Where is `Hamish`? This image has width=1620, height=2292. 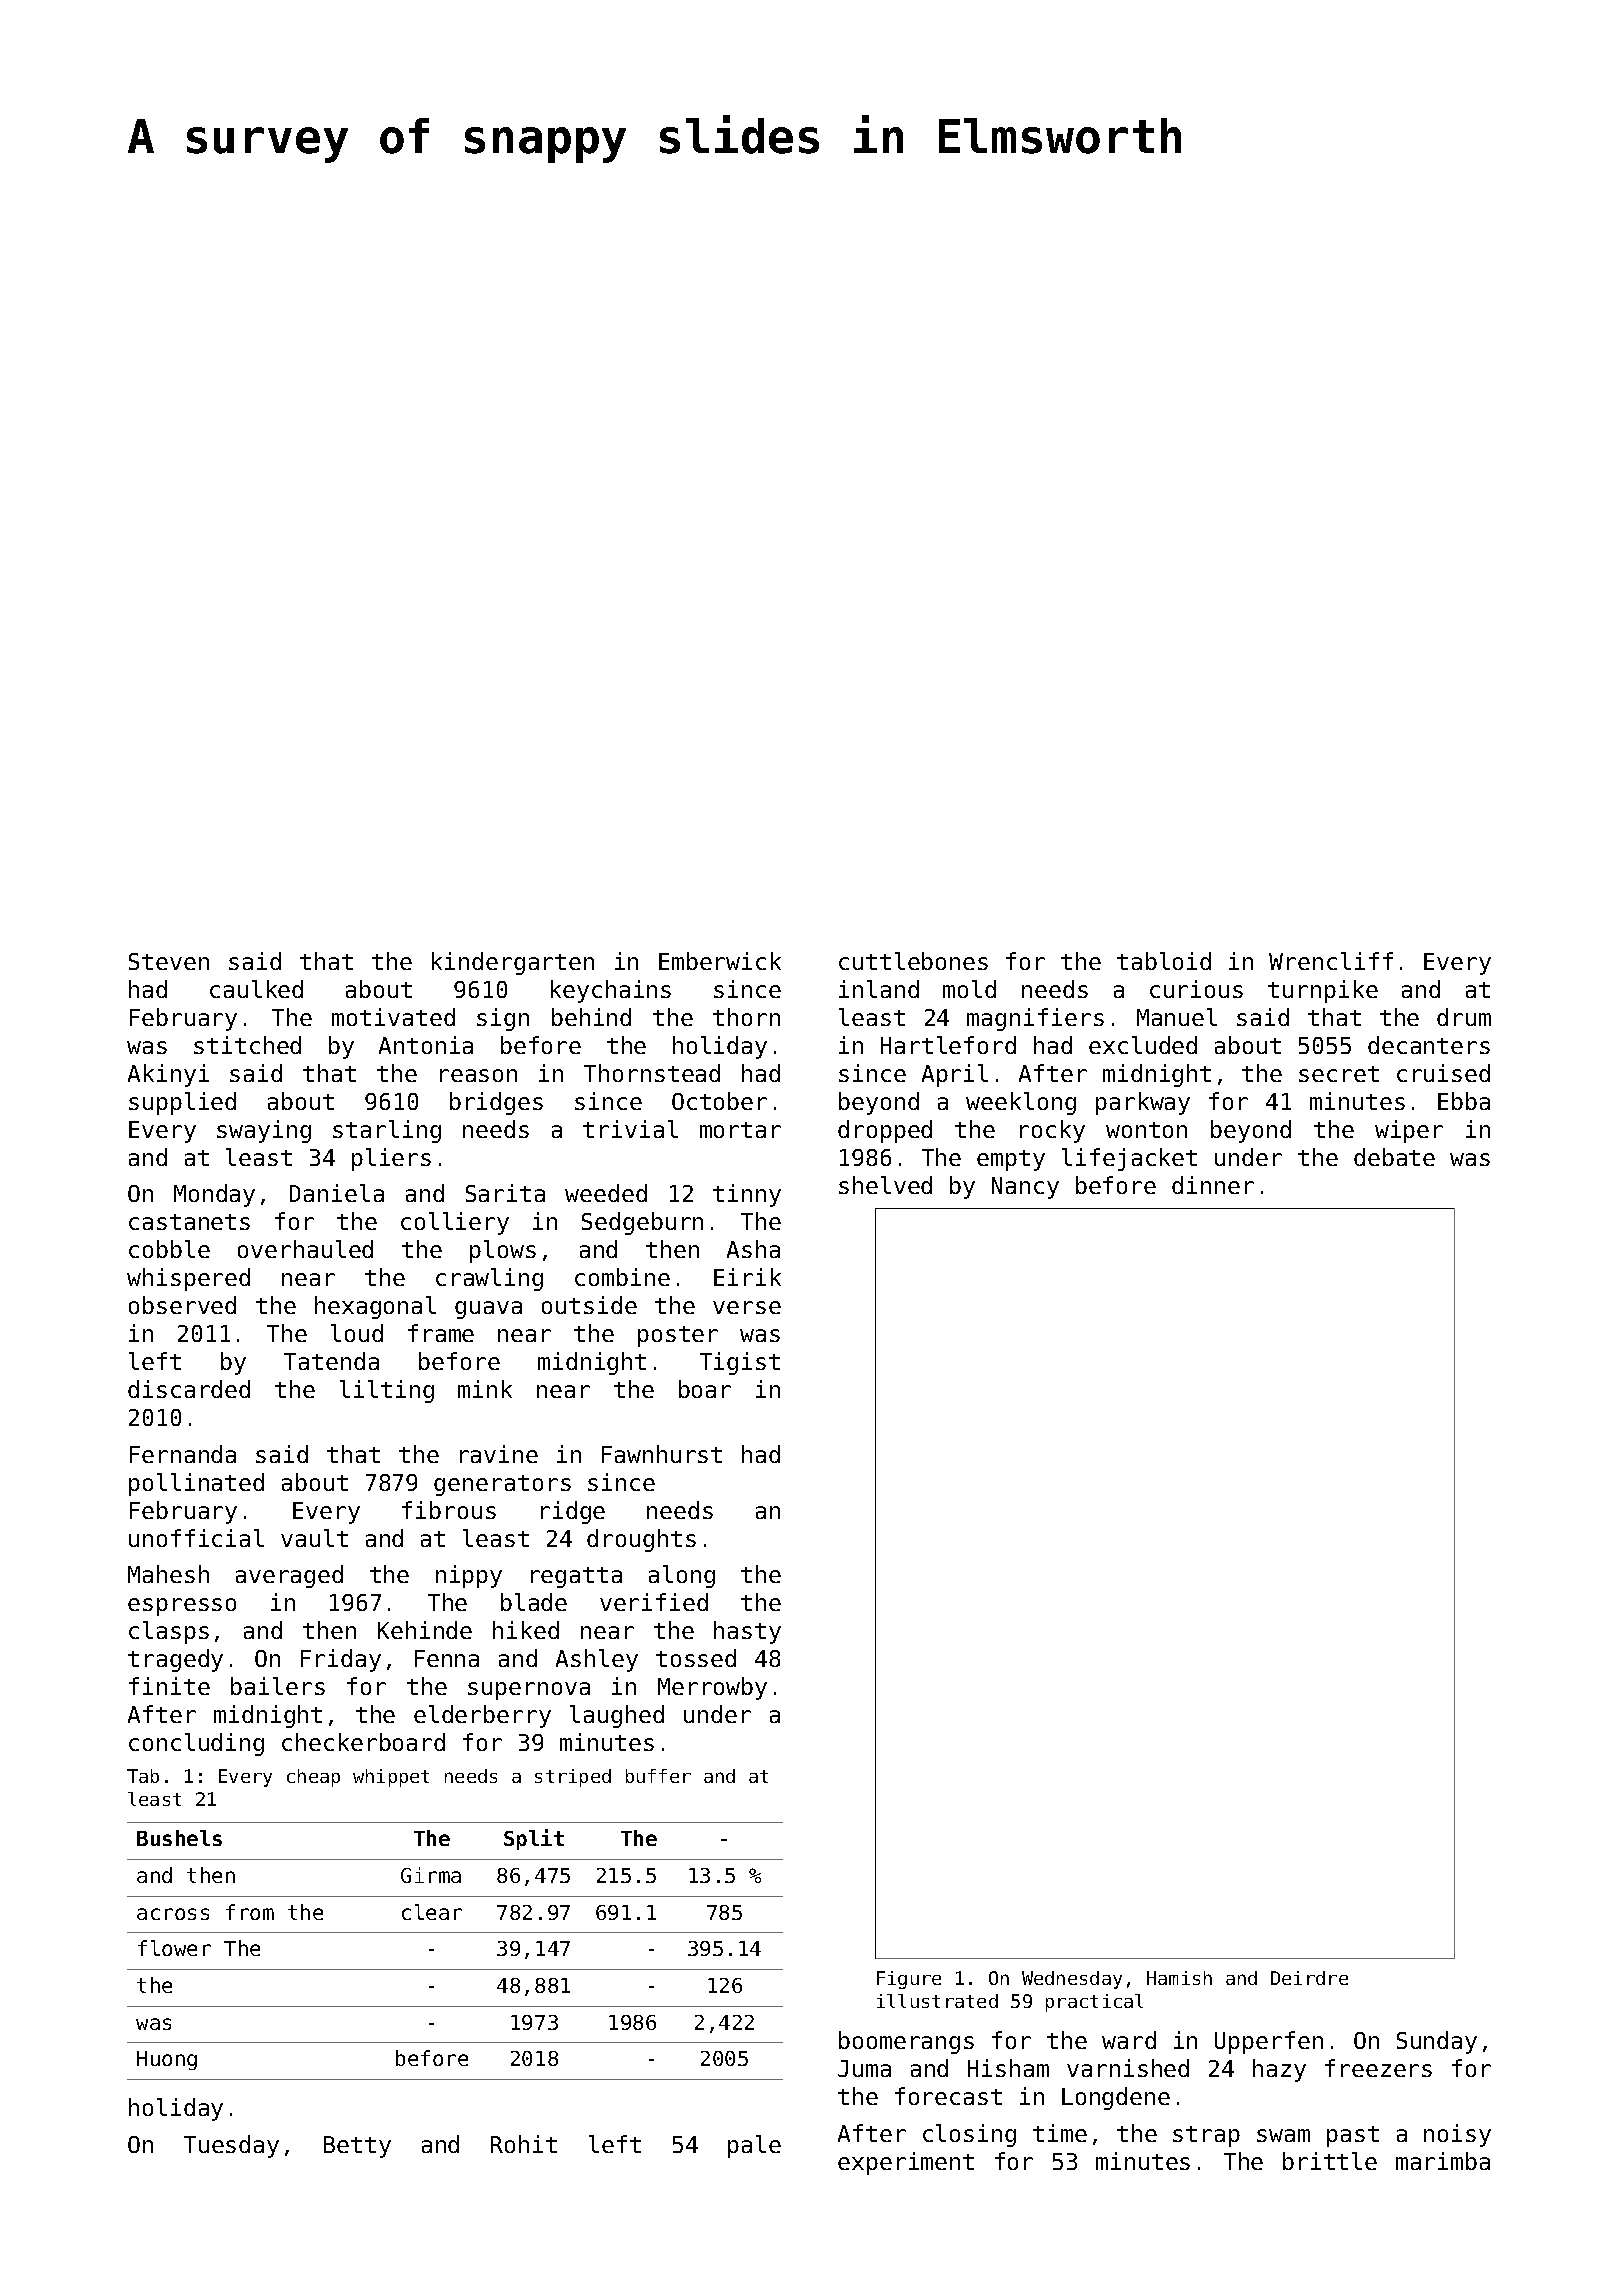
Hamish is located at coordinates (1179, 1978).
